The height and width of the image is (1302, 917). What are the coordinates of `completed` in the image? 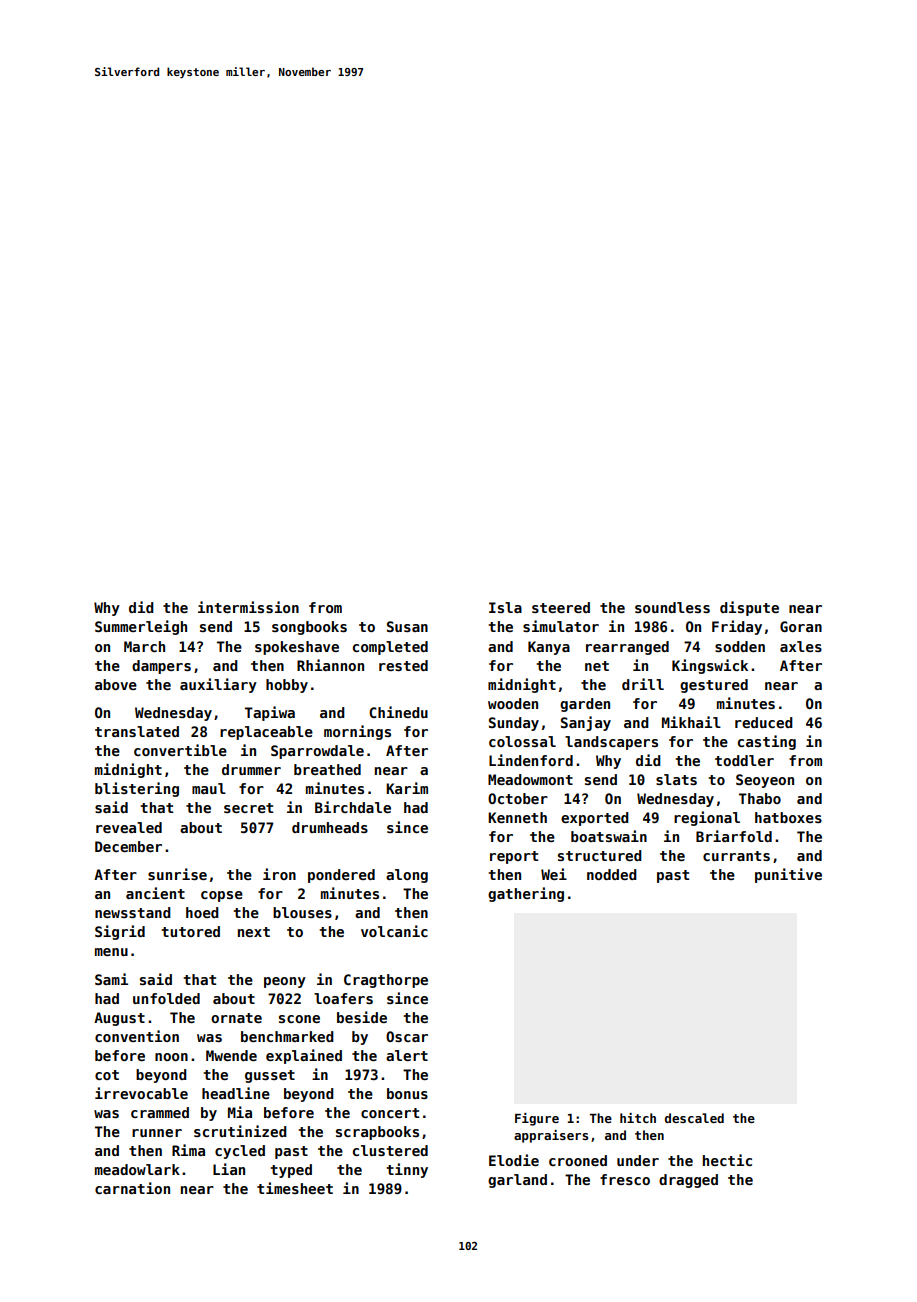 It's located at (390, 648).
